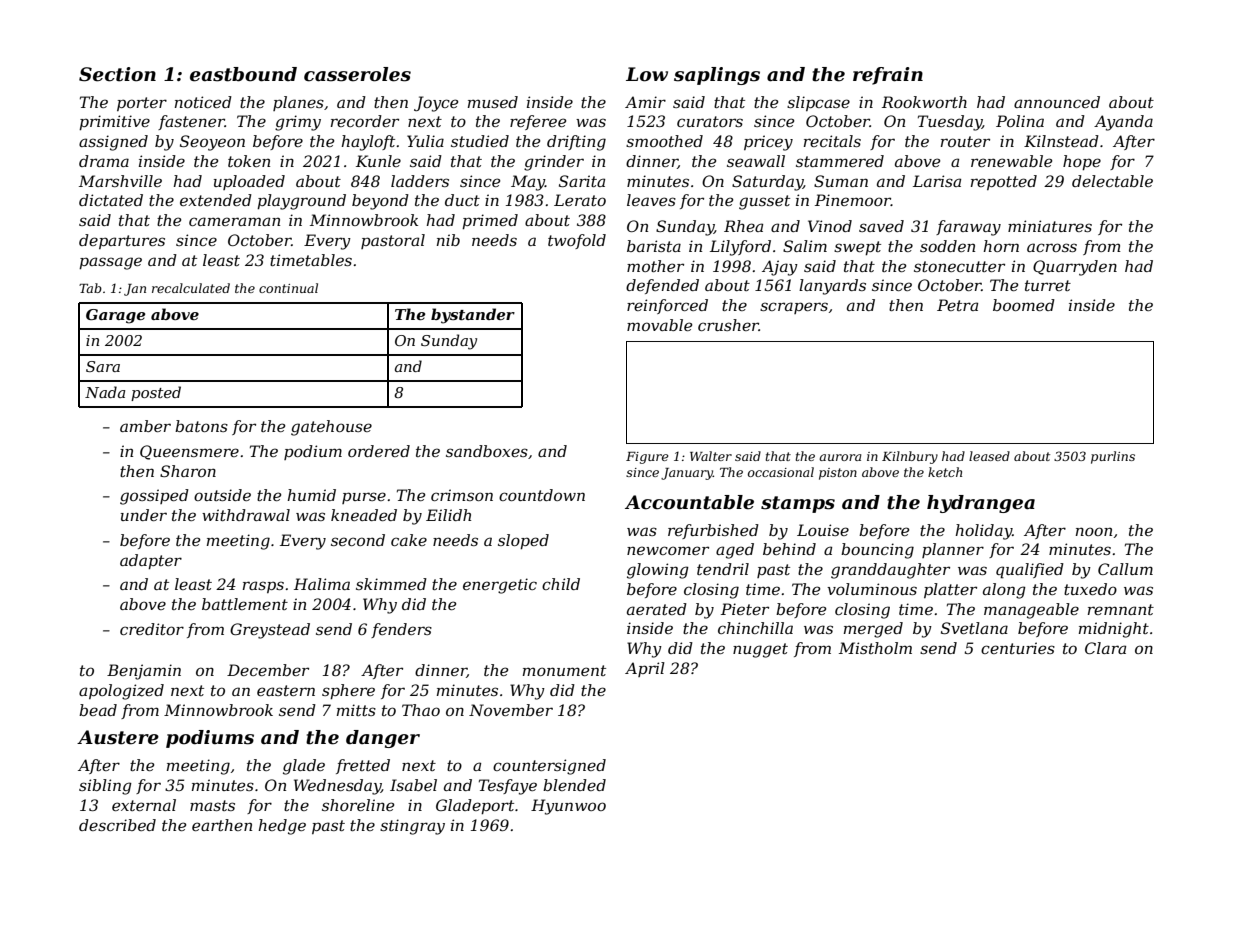  What do you see at coordinates (243, 74) in the document?
I see `eastbound` at bounding box center [243, 74].
